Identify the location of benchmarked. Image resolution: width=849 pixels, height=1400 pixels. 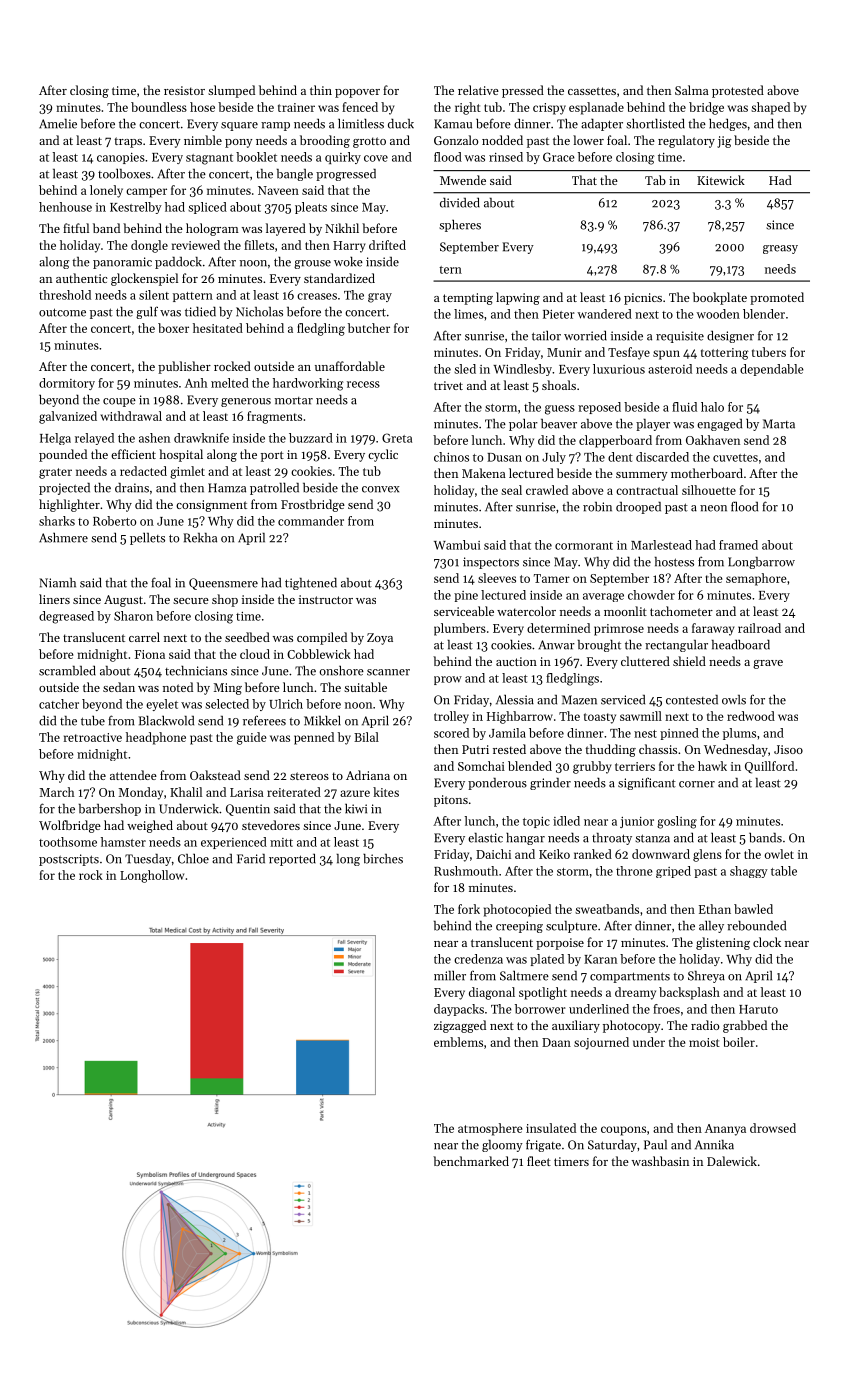
(471, 1161).
